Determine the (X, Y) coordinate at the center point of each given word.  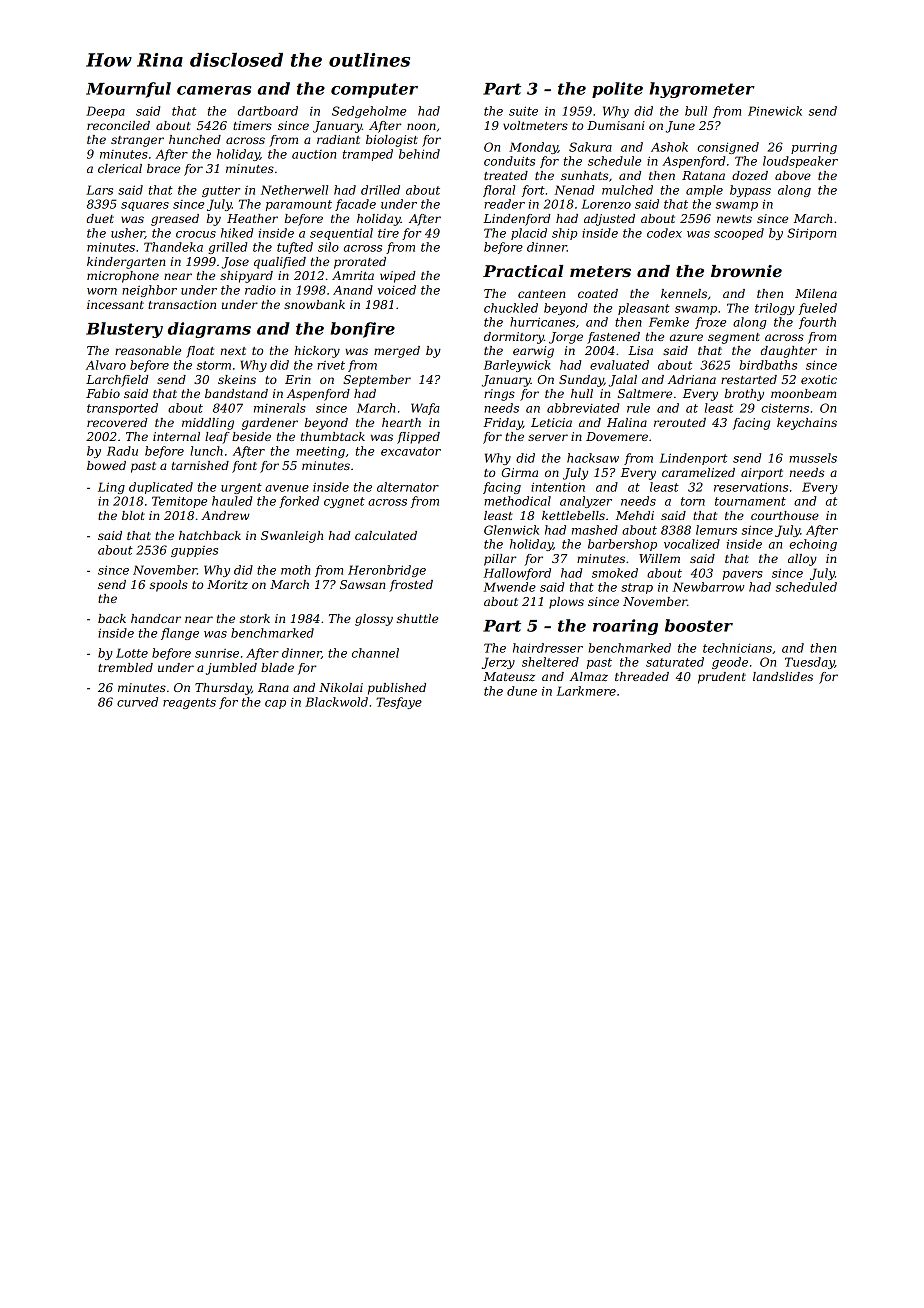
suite (523, 111)
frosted (411, 586)
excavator (411, 451)
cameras (214, 90)
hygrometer (702, 90)
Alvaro (106, 365)
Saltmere (645, 393)
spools (169, 586)
